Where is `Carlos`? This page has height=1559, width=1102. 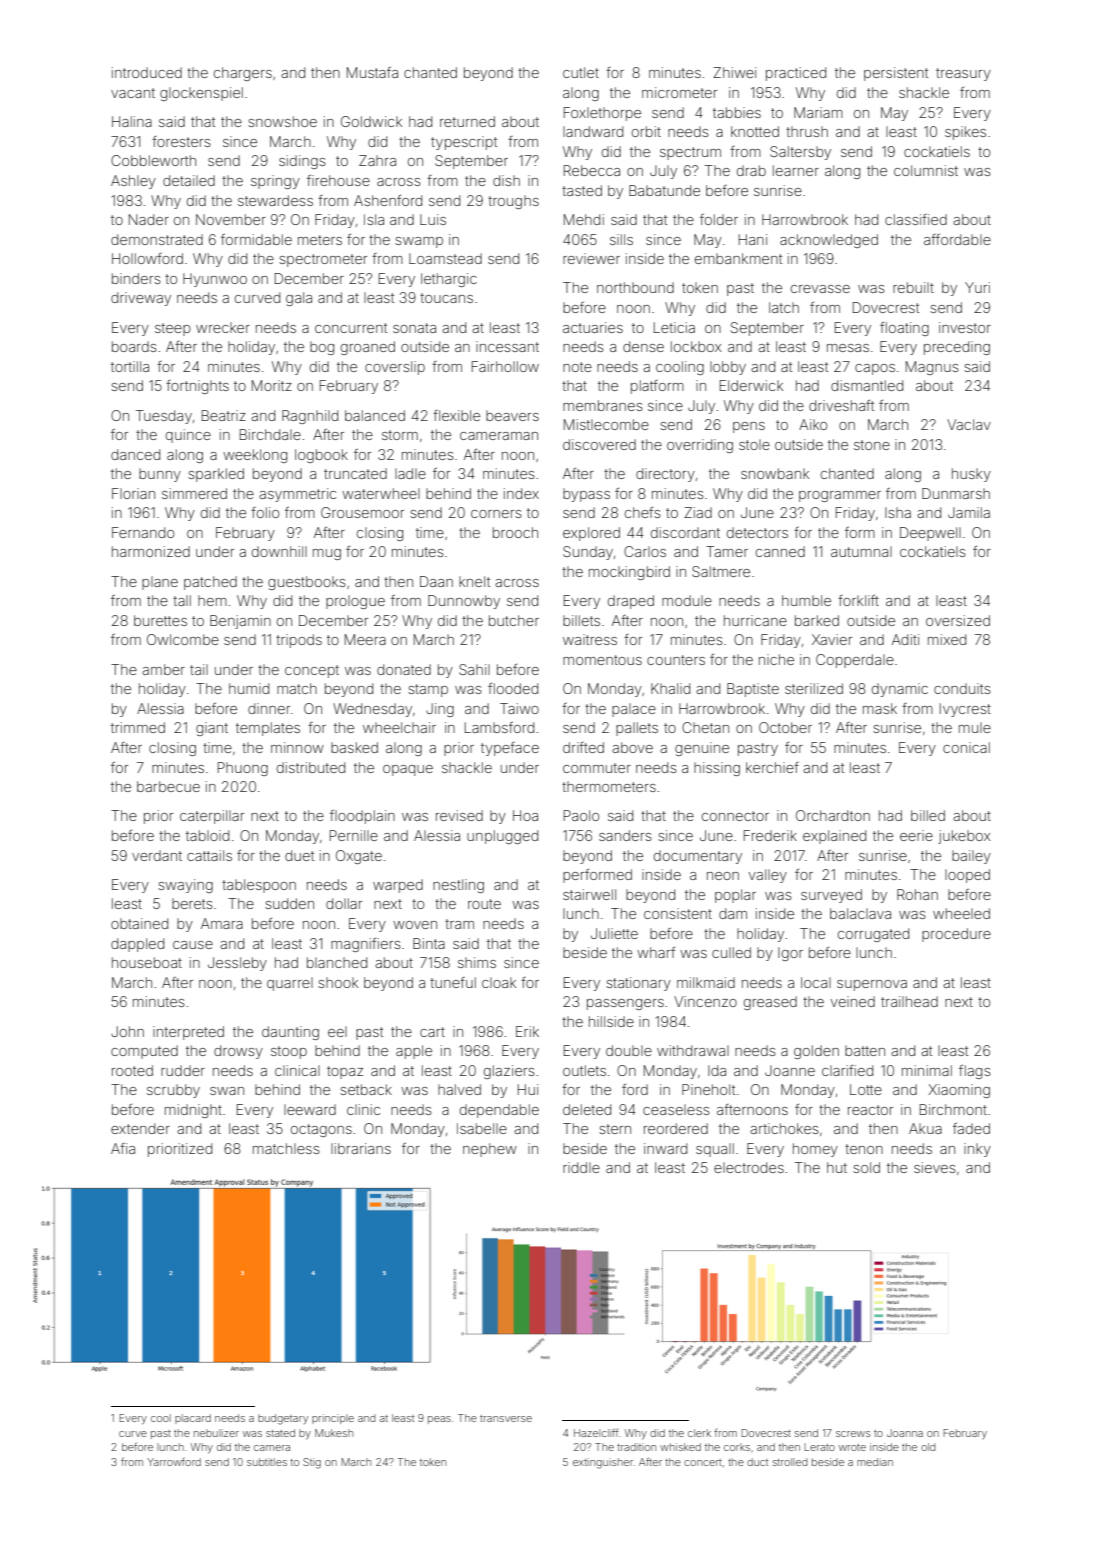
Carlos is located at coordinates (645, 551).
